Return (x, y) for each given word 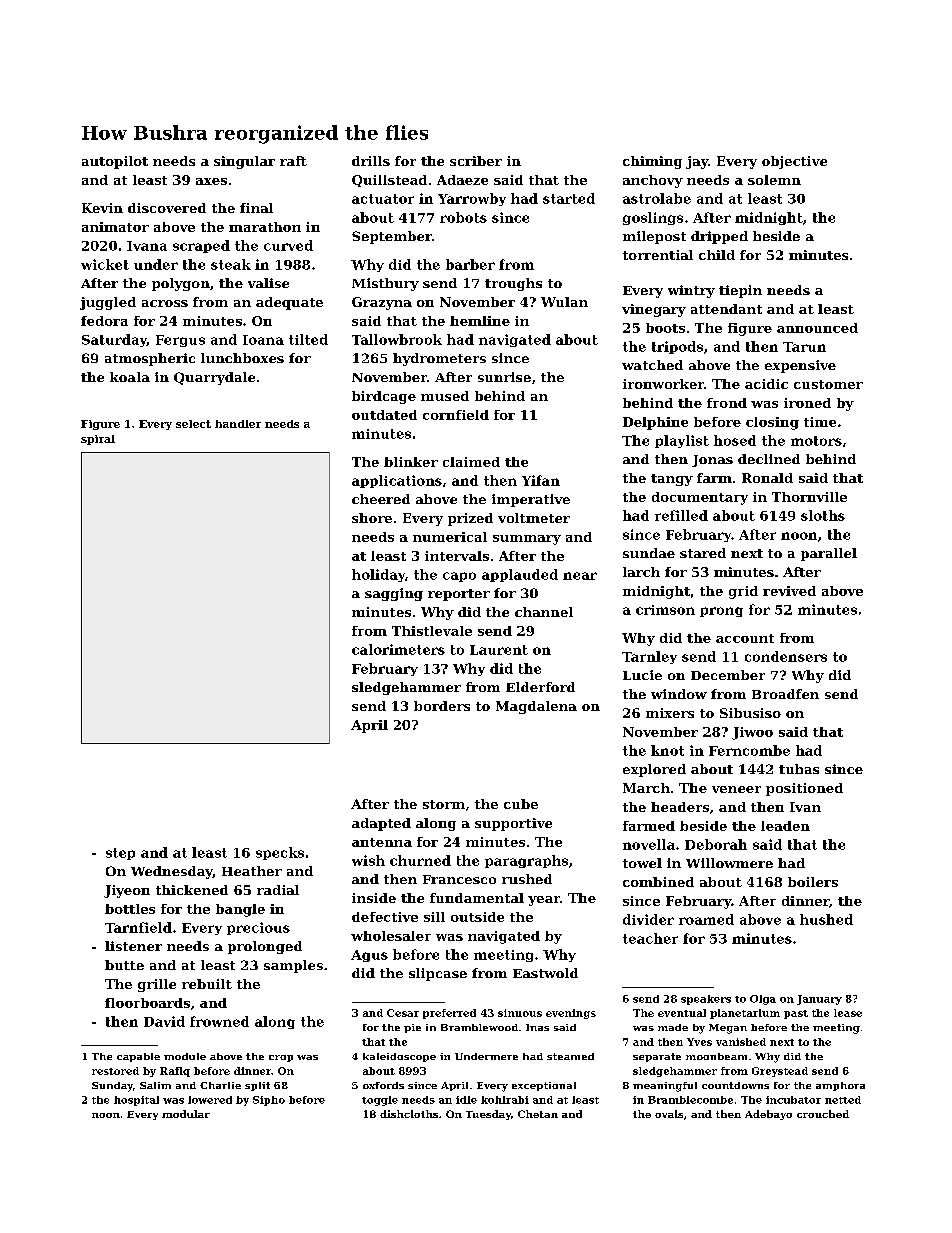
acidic (766, 384)
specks (280, 853)
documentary (700, 498)
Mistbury (385, 284)
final (256, 208)
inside (374, 898)
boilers (813, 882)
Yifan (541, 480)
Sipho (269, 1101)
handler (238, 424)
